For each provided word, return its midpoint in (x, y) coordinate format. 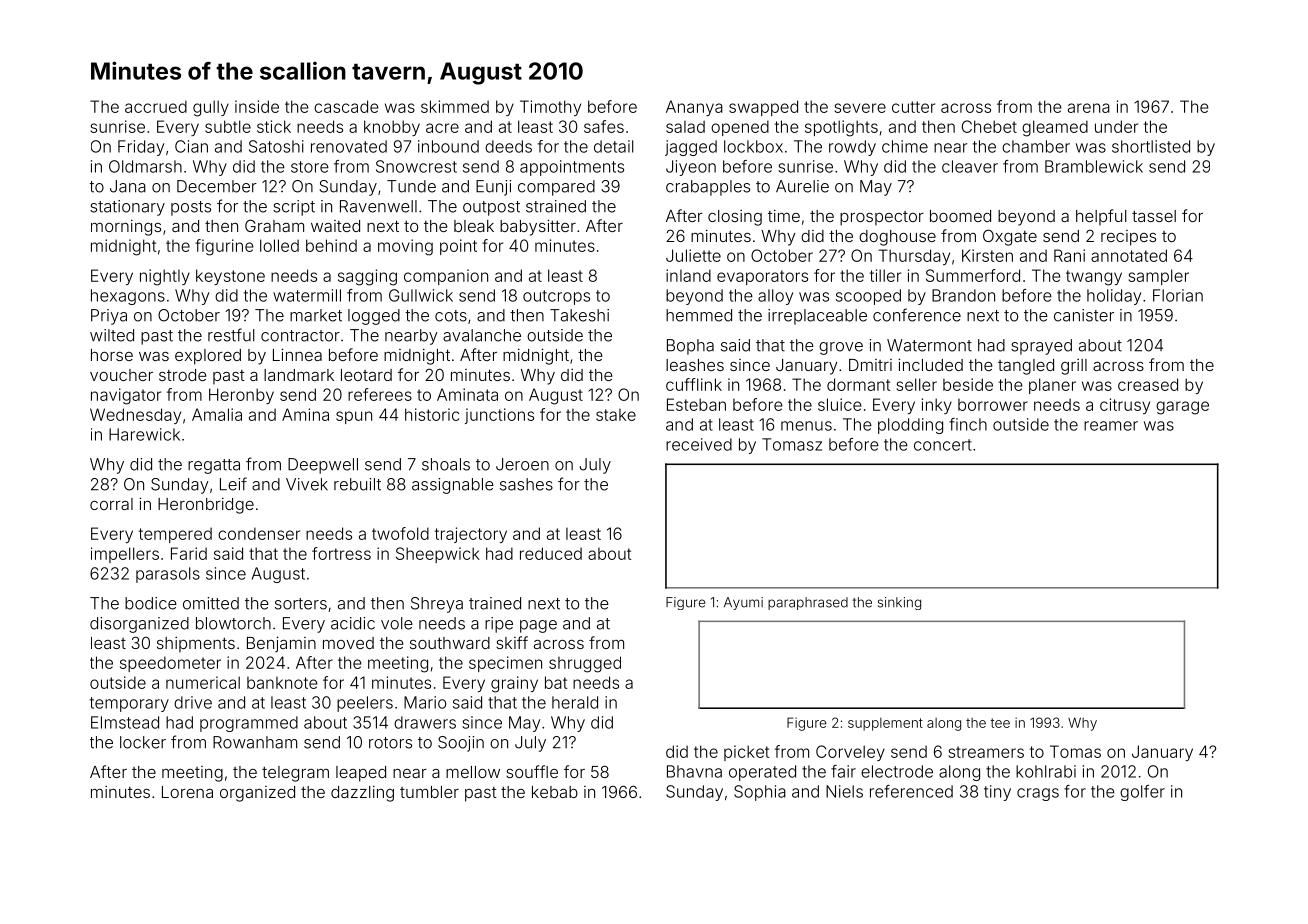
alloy (775, 297)
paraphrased (808, 603)
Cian (191, 146)
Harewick (144, 434)
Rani (1069, 255)
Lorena (187, 792)
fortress (341, 553)
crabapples (708, 188)
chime (905, 146)
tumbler (429, 792)
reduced (551, 553)
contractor (300, 336)
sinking (899, 603)
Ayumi (743, 603)
